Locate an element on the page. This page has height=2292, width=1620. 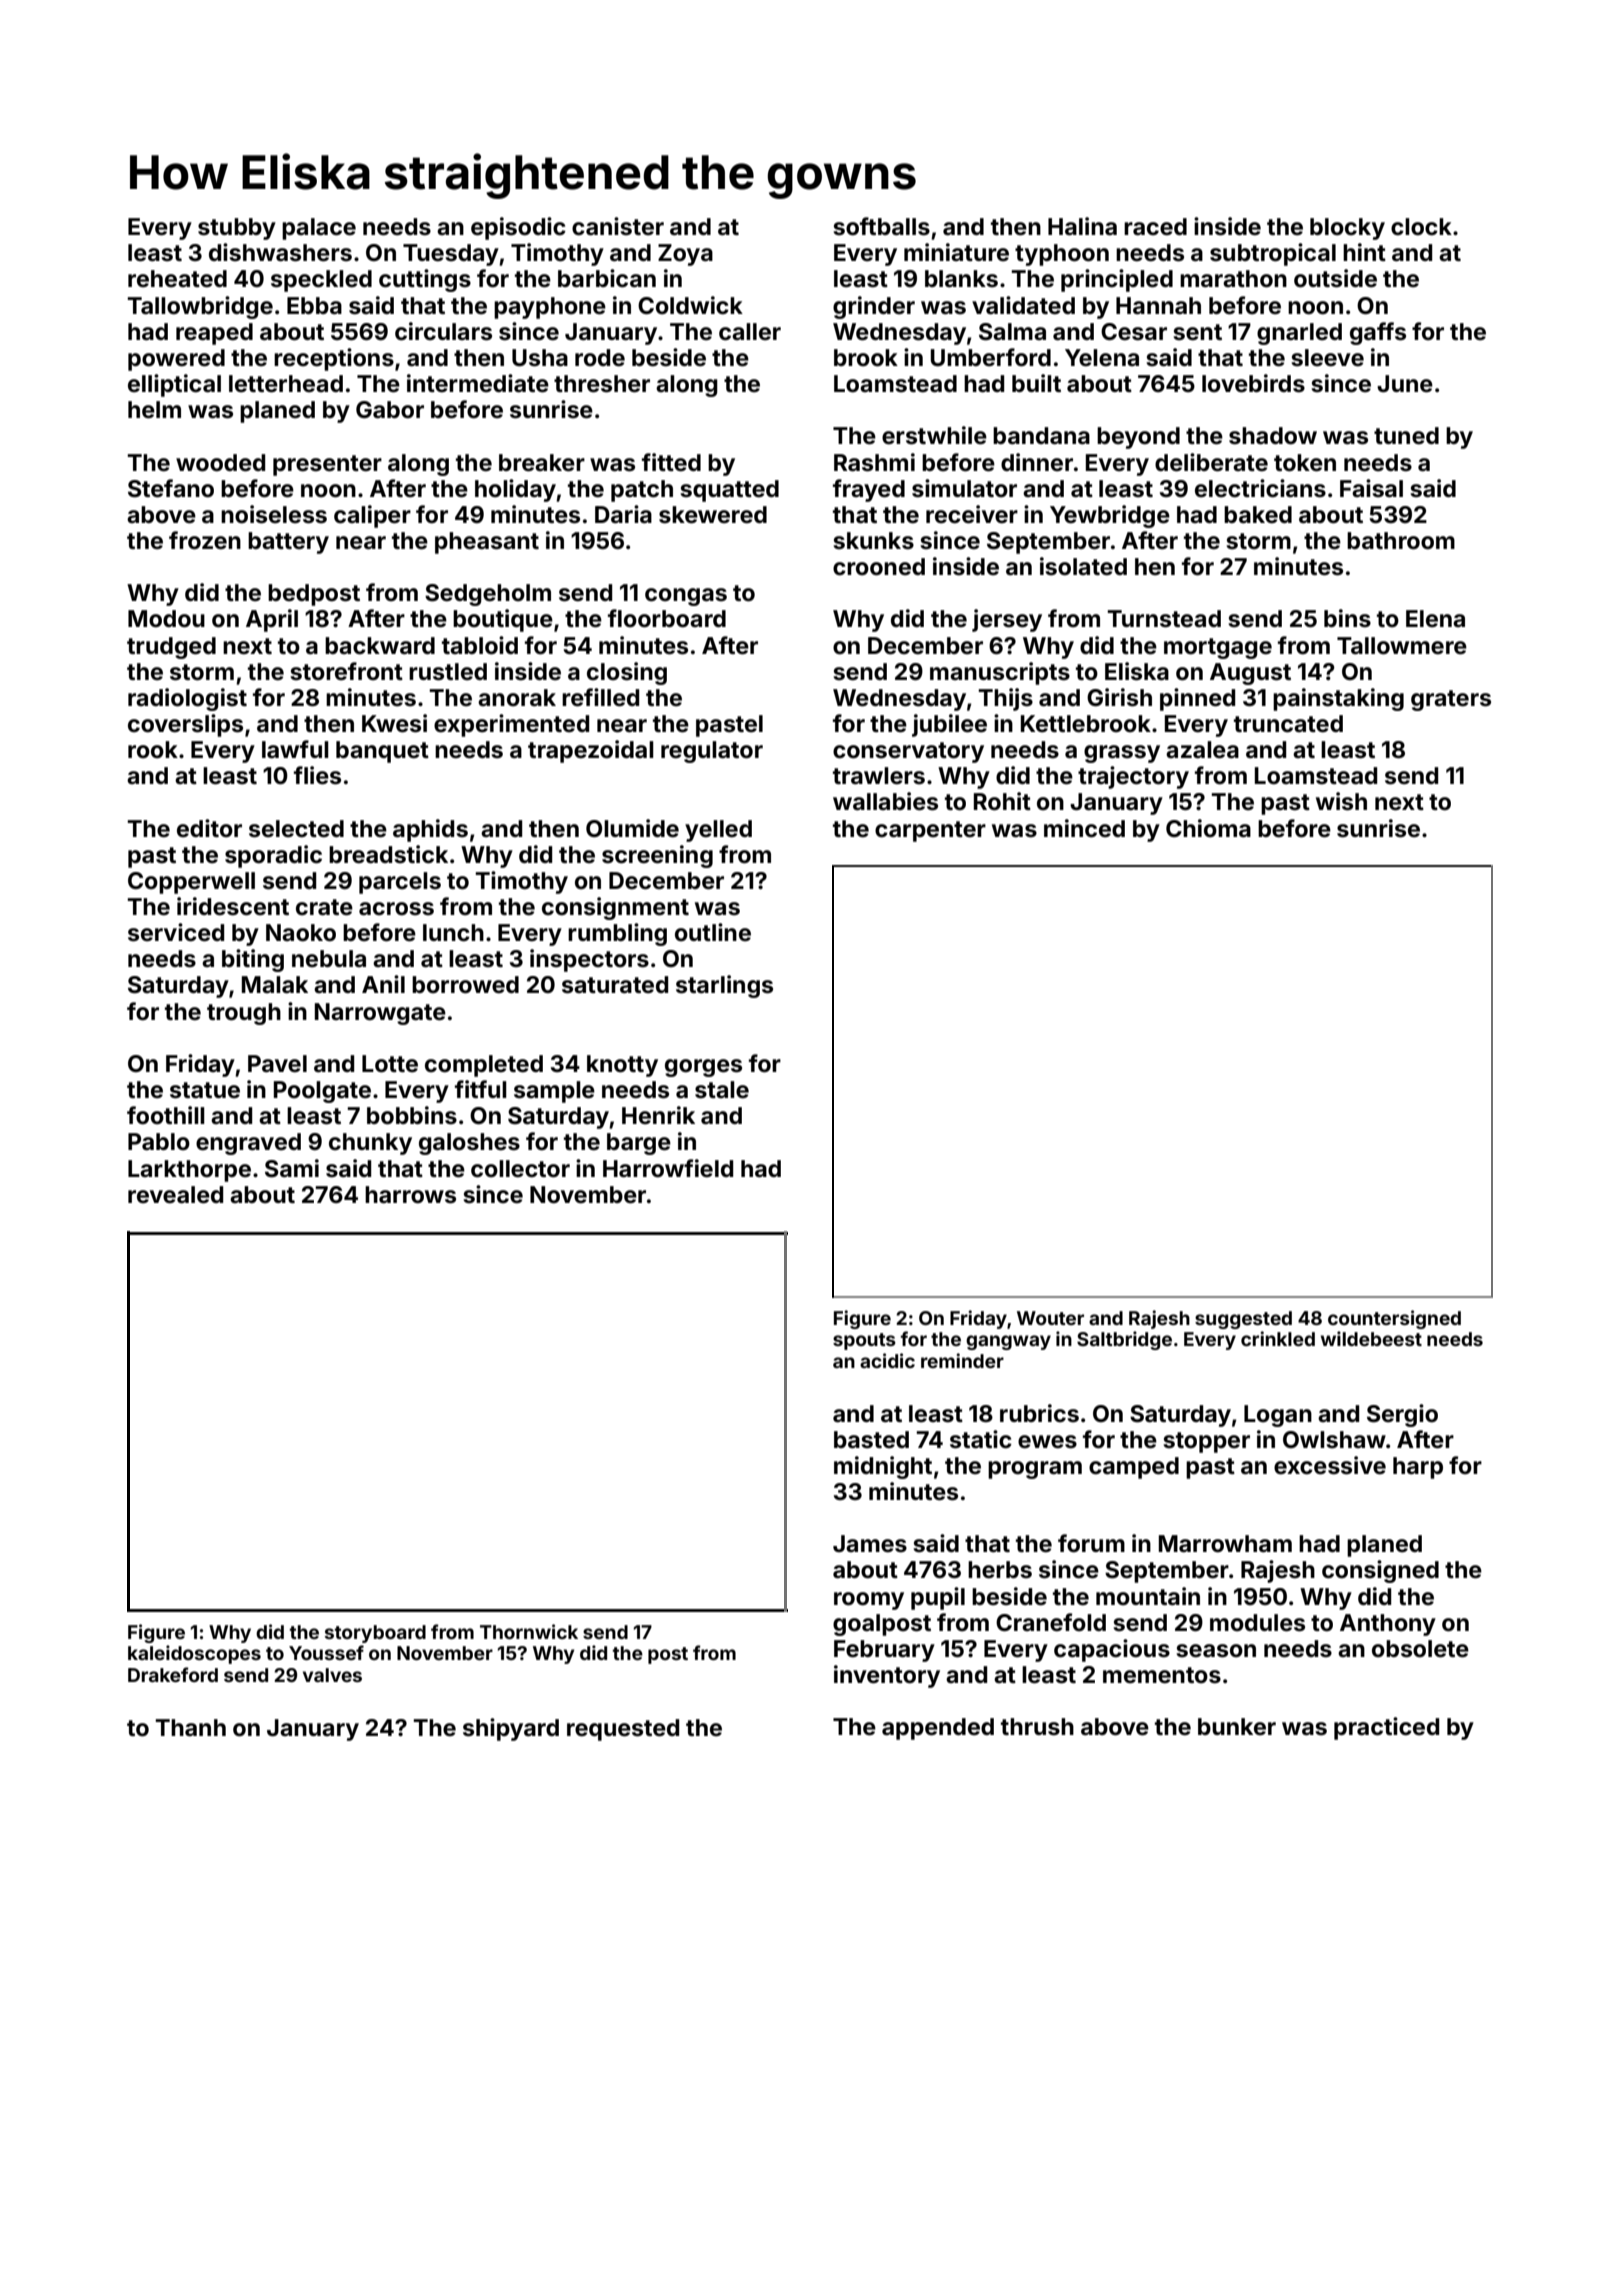
azalea is located at coordinates (1202, 750).
